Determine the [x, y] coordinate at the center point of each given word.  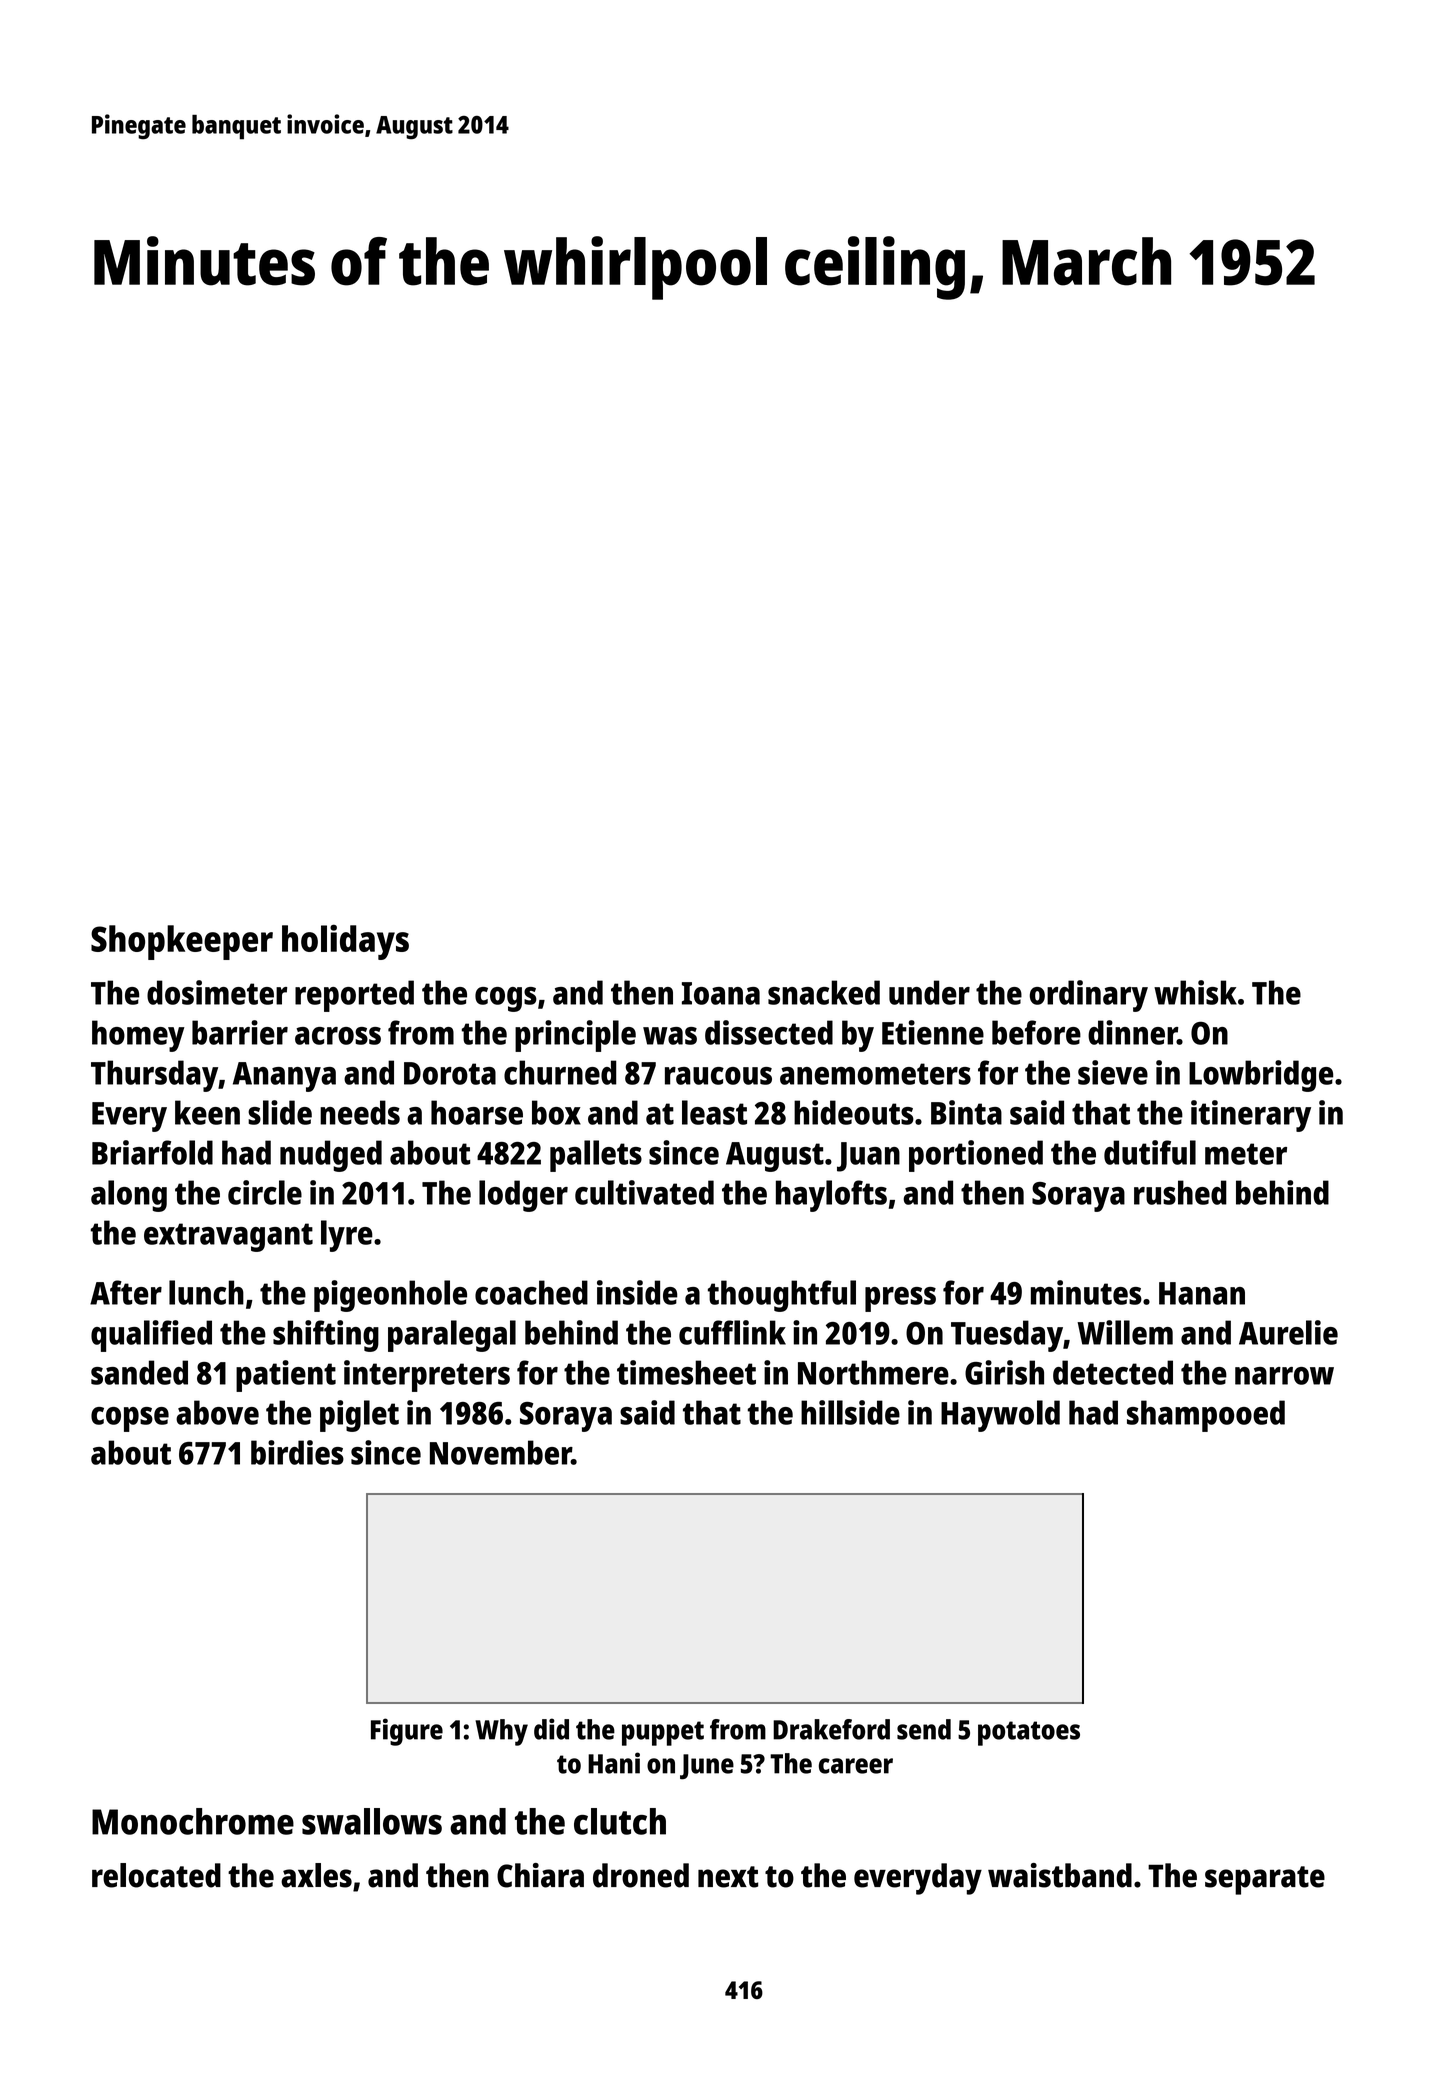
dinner [1132, 1032]
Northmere [873, 1372]
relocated [156, 1875]
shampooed [1206, 1416]
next [728, 1877]
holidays [345, 942]
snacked [824, 992]
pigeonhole [390, 1296]
